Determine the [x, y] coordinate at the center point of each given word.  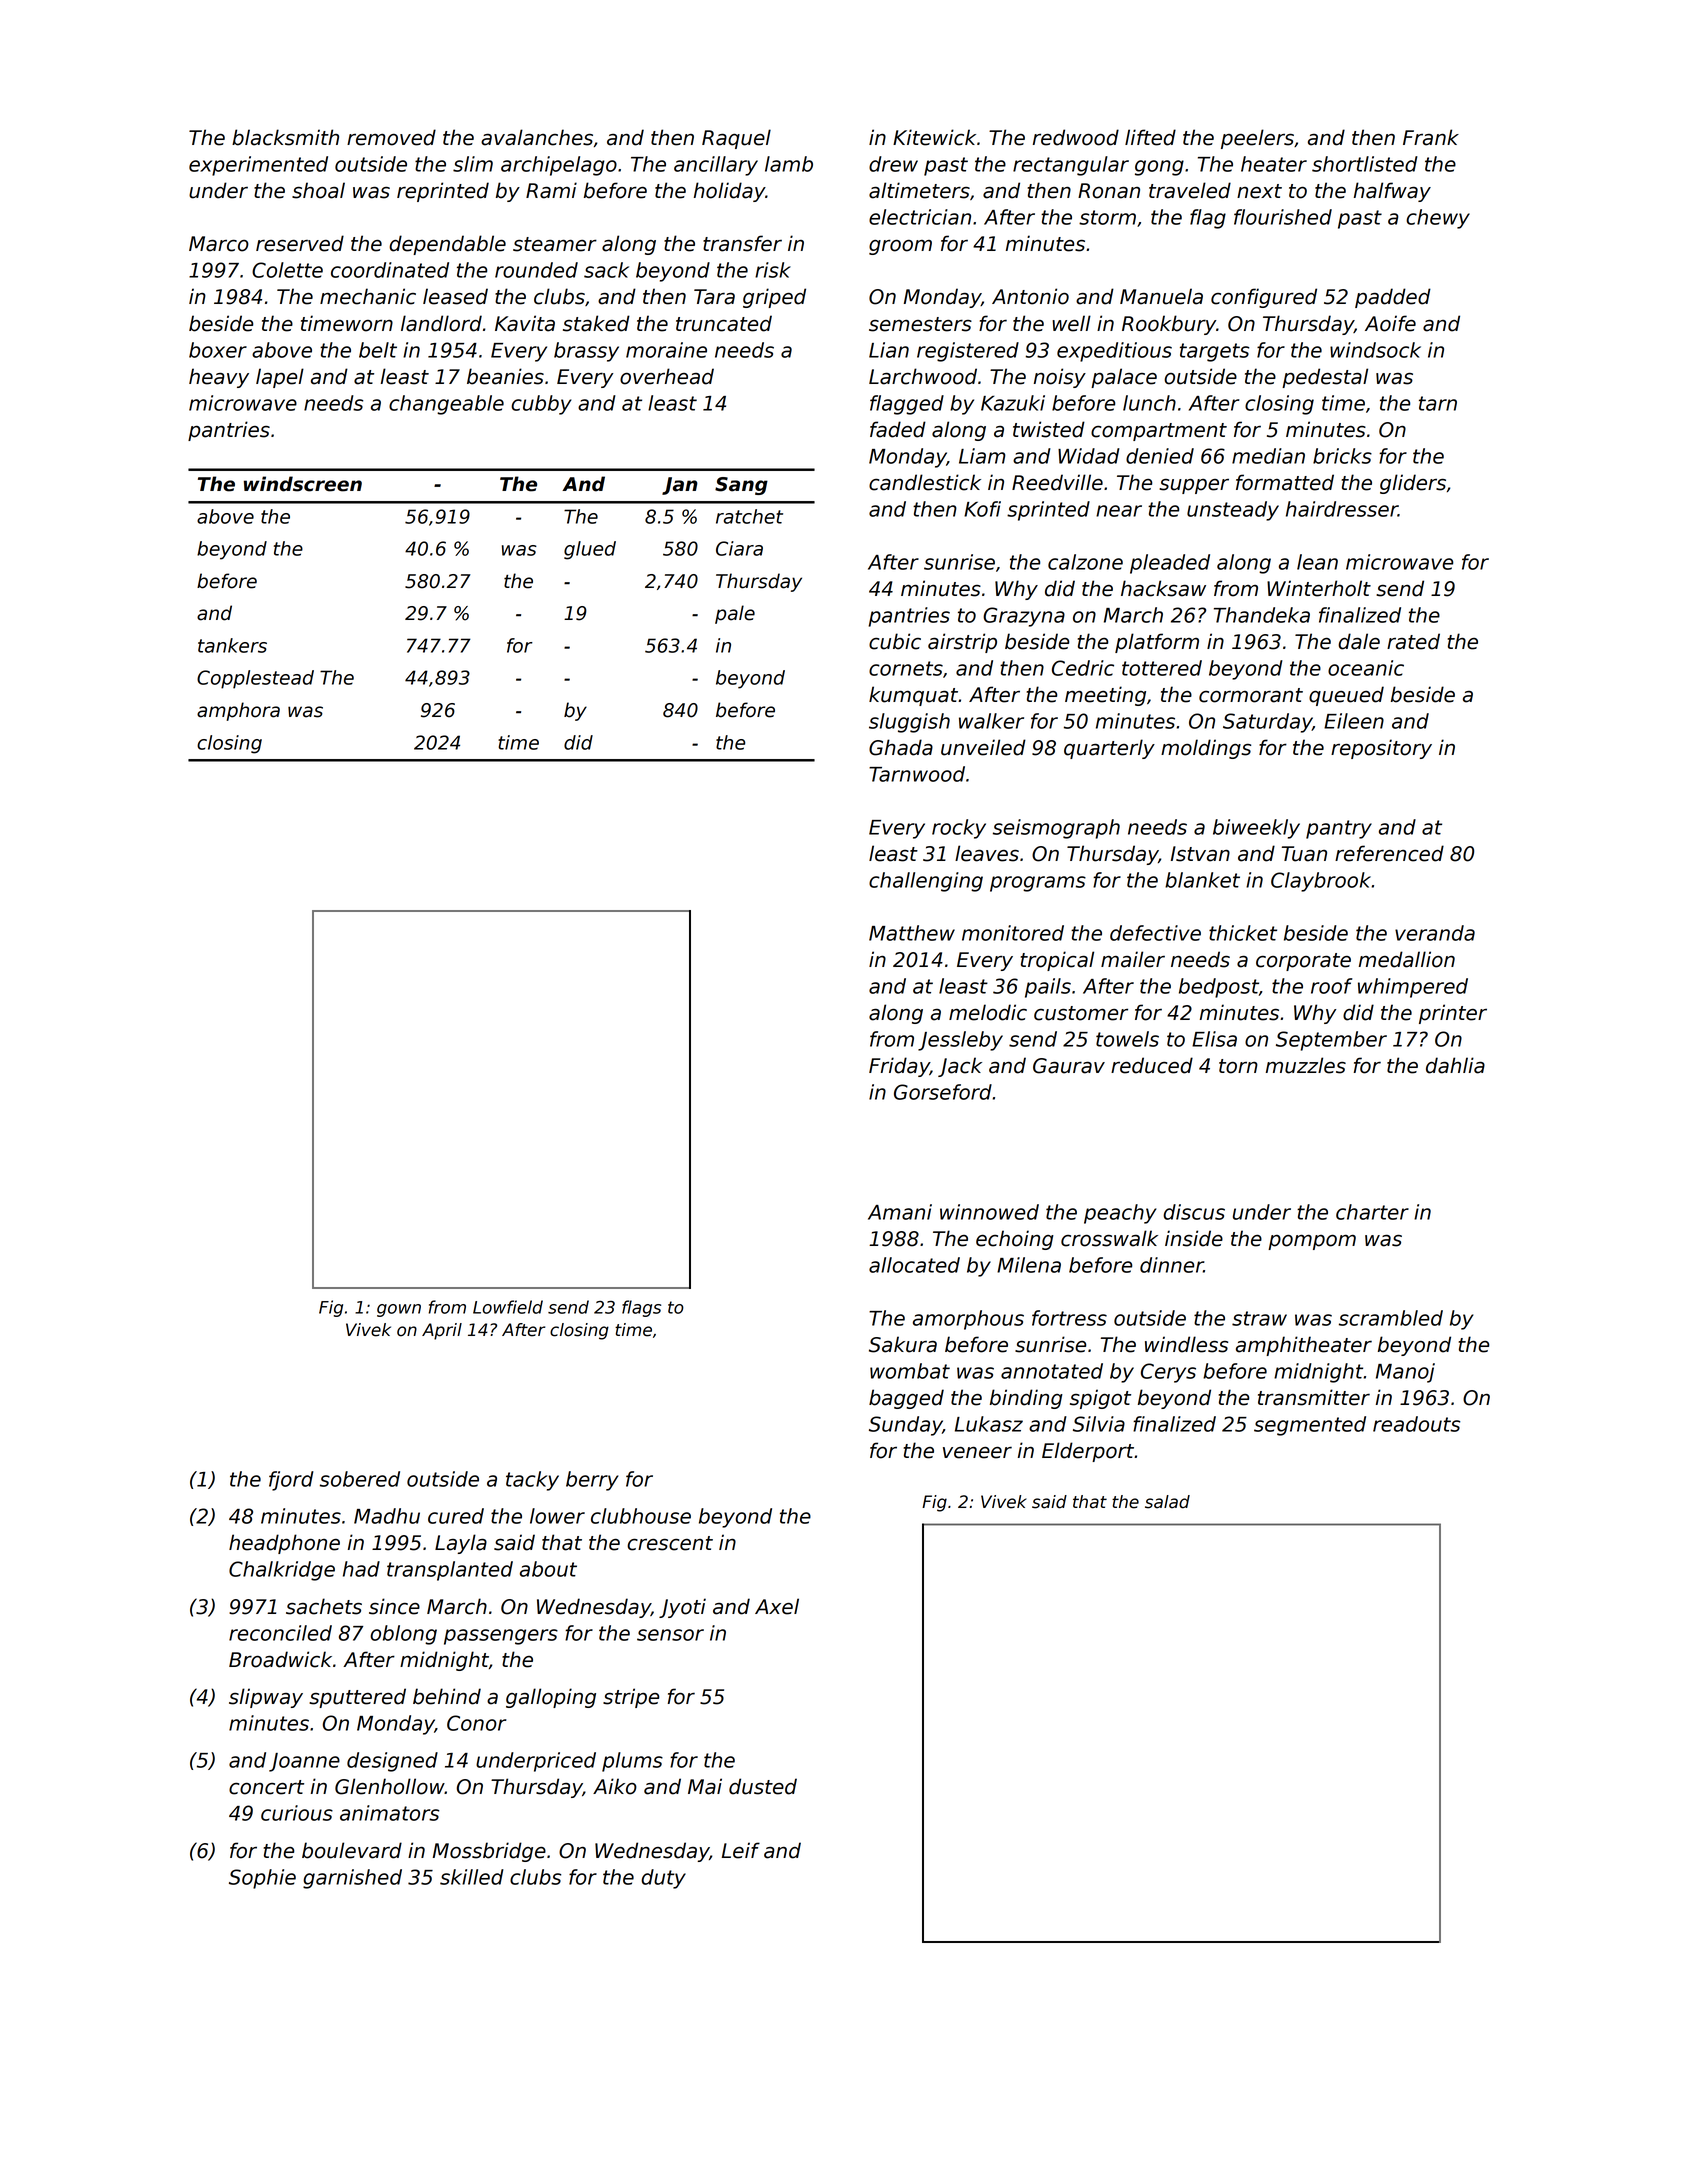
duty [663, 1879]
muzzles [1306, 1065]
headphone [284, 1544]
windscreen [303, 484]
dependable [447, 245]
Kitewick [934, 137]
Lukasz [989, 1424]
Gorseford [943, 1092]
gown [399, 1310]
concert [266, 1787]
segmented [1310, 1426]
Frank [1431, 137]
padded [1393, 298]
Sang [741, 486]
